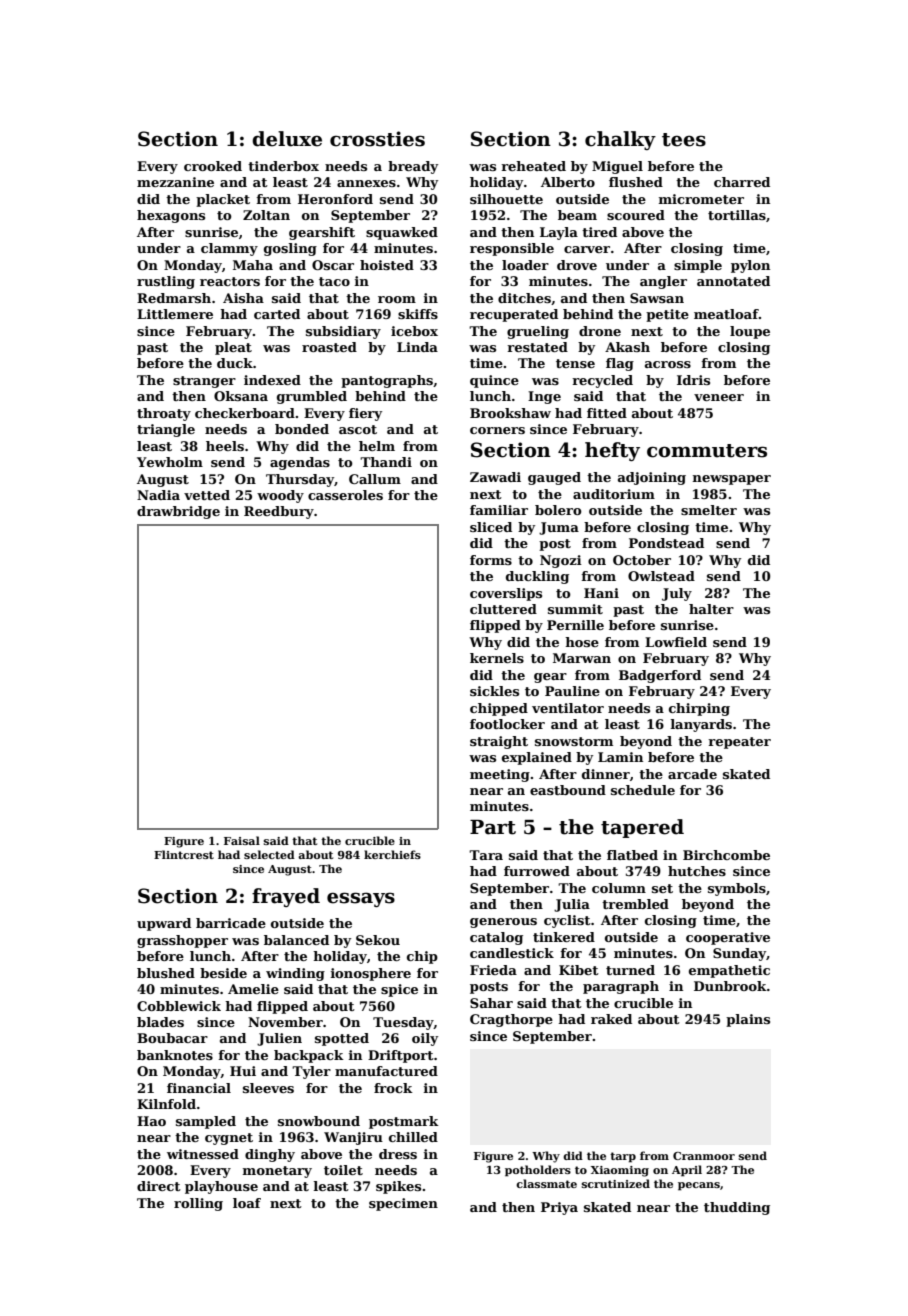 The width and height of the screenshot is (908, 1316). What do you see at coordinates (178, 512) in the screenshot?
I see `drawbridge` at bounding box center [178, 512].
